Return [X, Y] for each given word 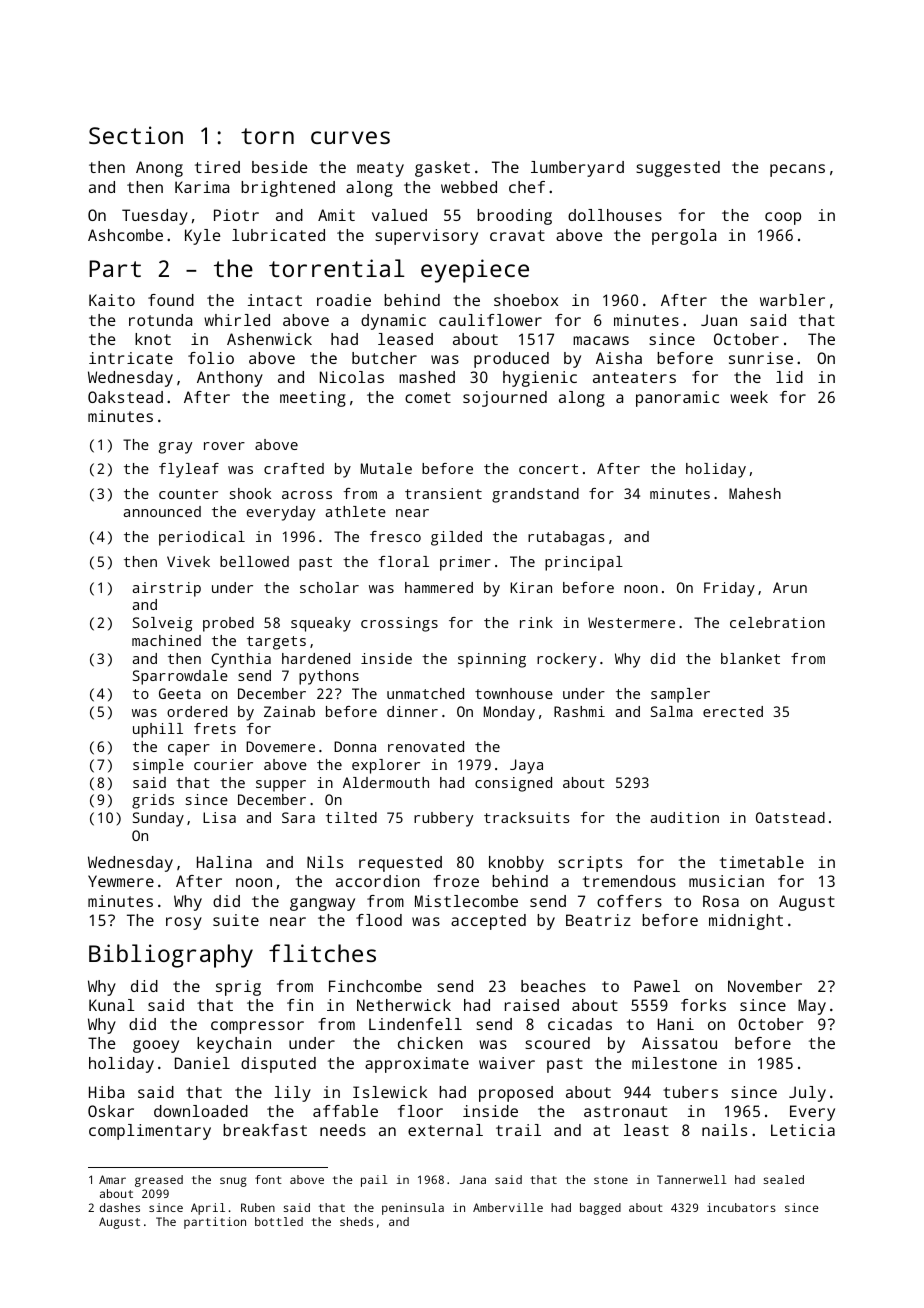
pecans [797, 170]
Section [136, 135]
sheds [356, 1221]
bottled [279, 1221]
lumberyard [577, 169]
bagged [600, 1209]
